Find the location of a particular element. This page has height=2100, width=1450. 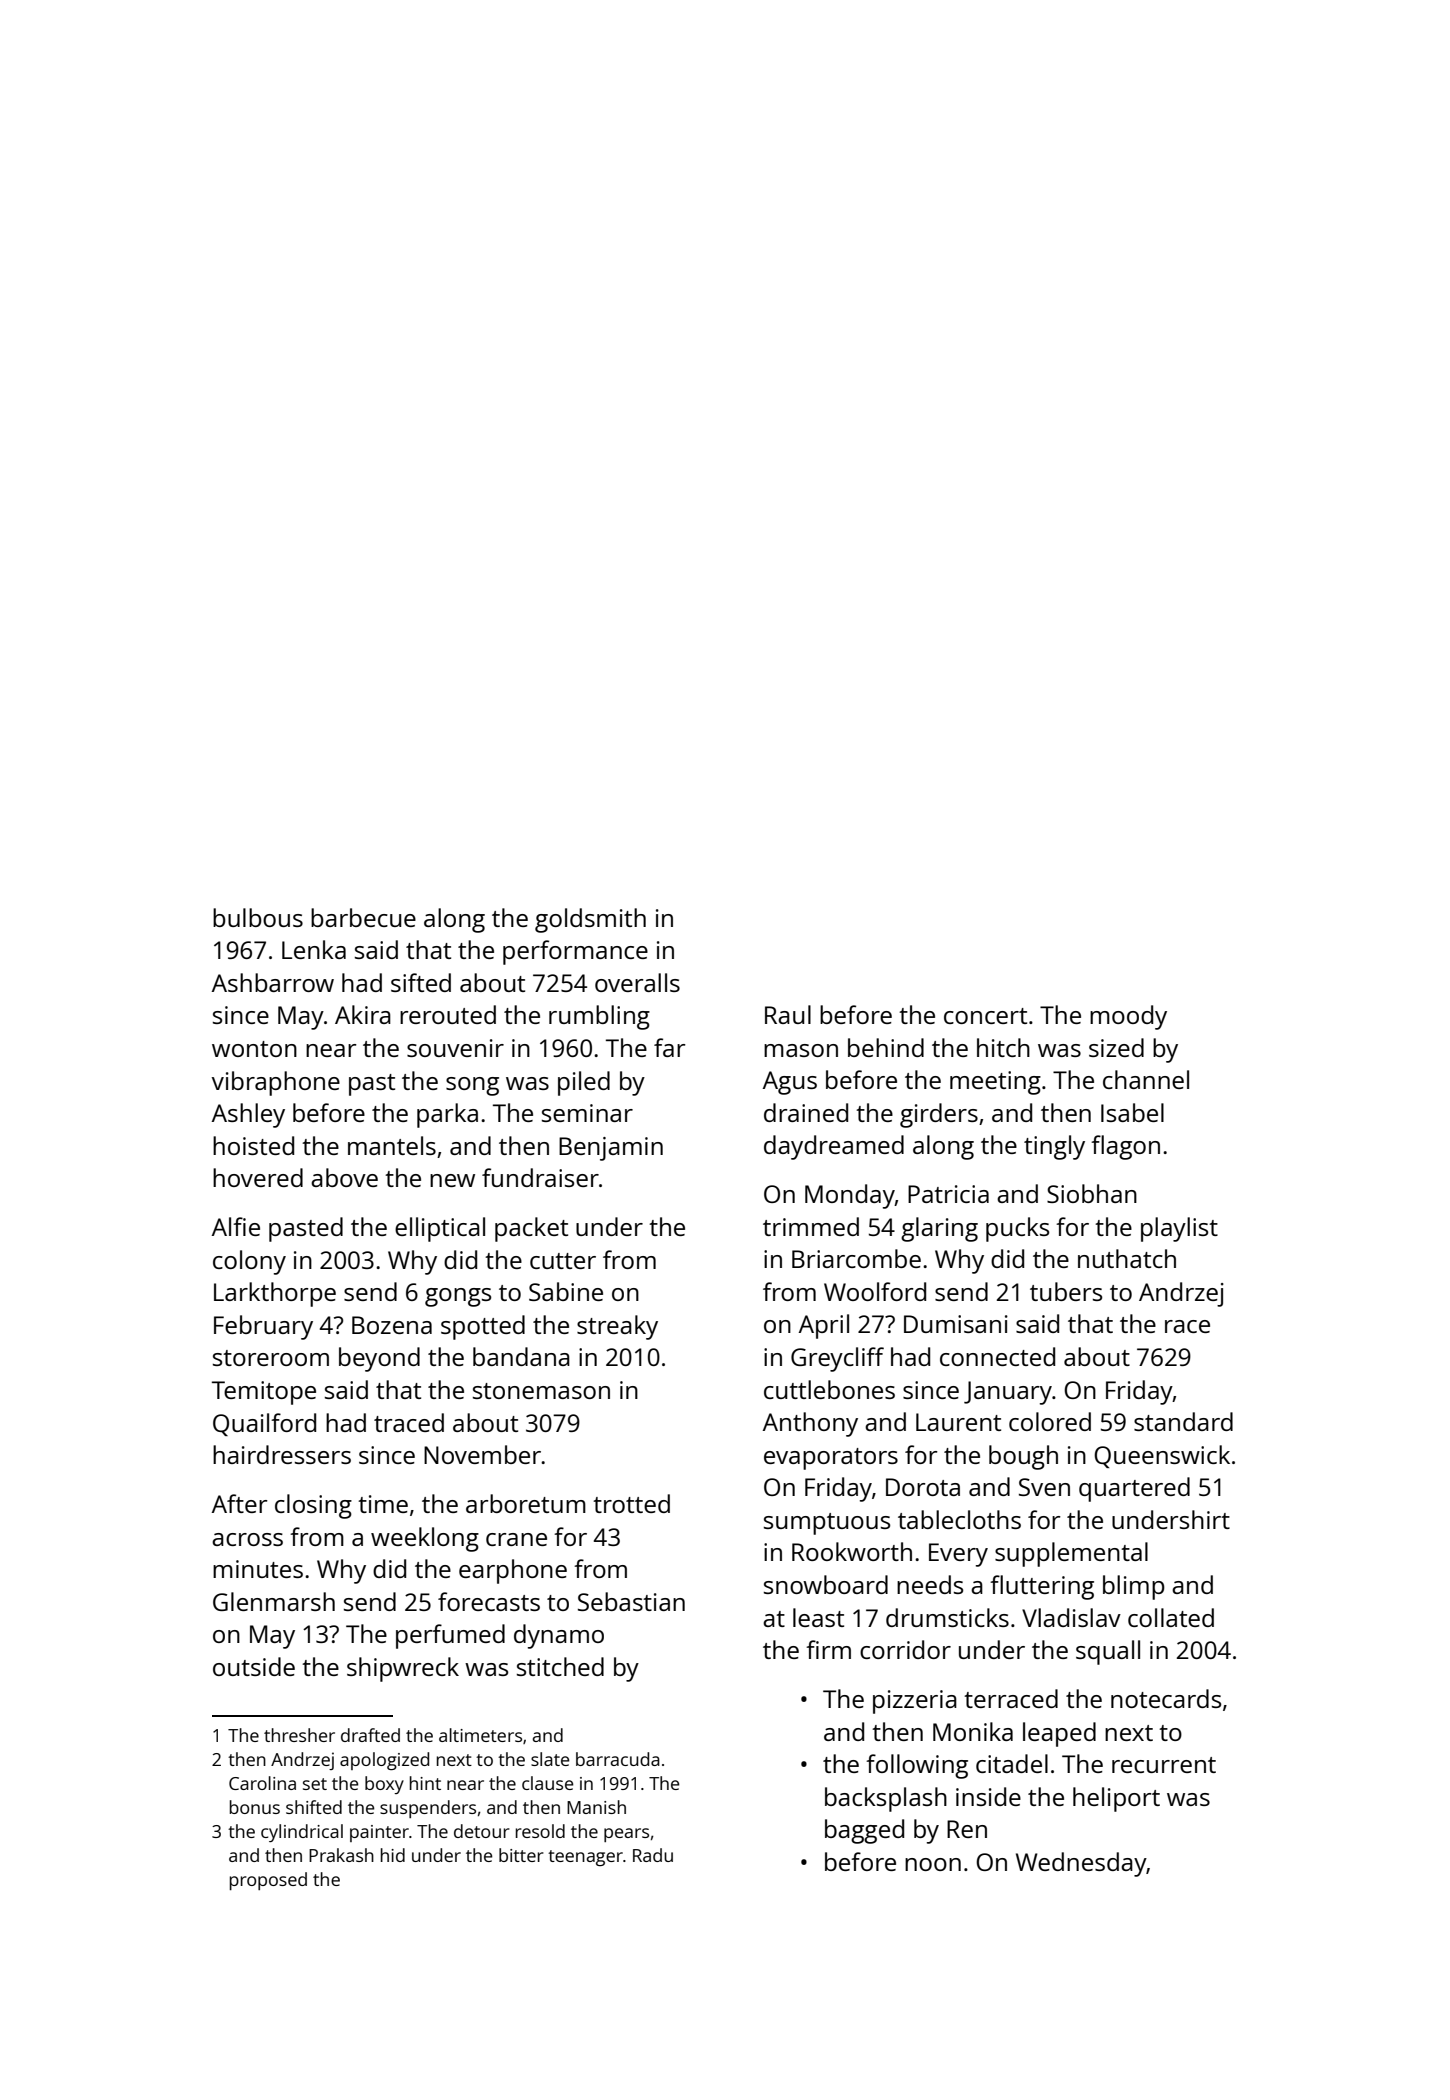

noon is located at coordinates (933, 1864).
